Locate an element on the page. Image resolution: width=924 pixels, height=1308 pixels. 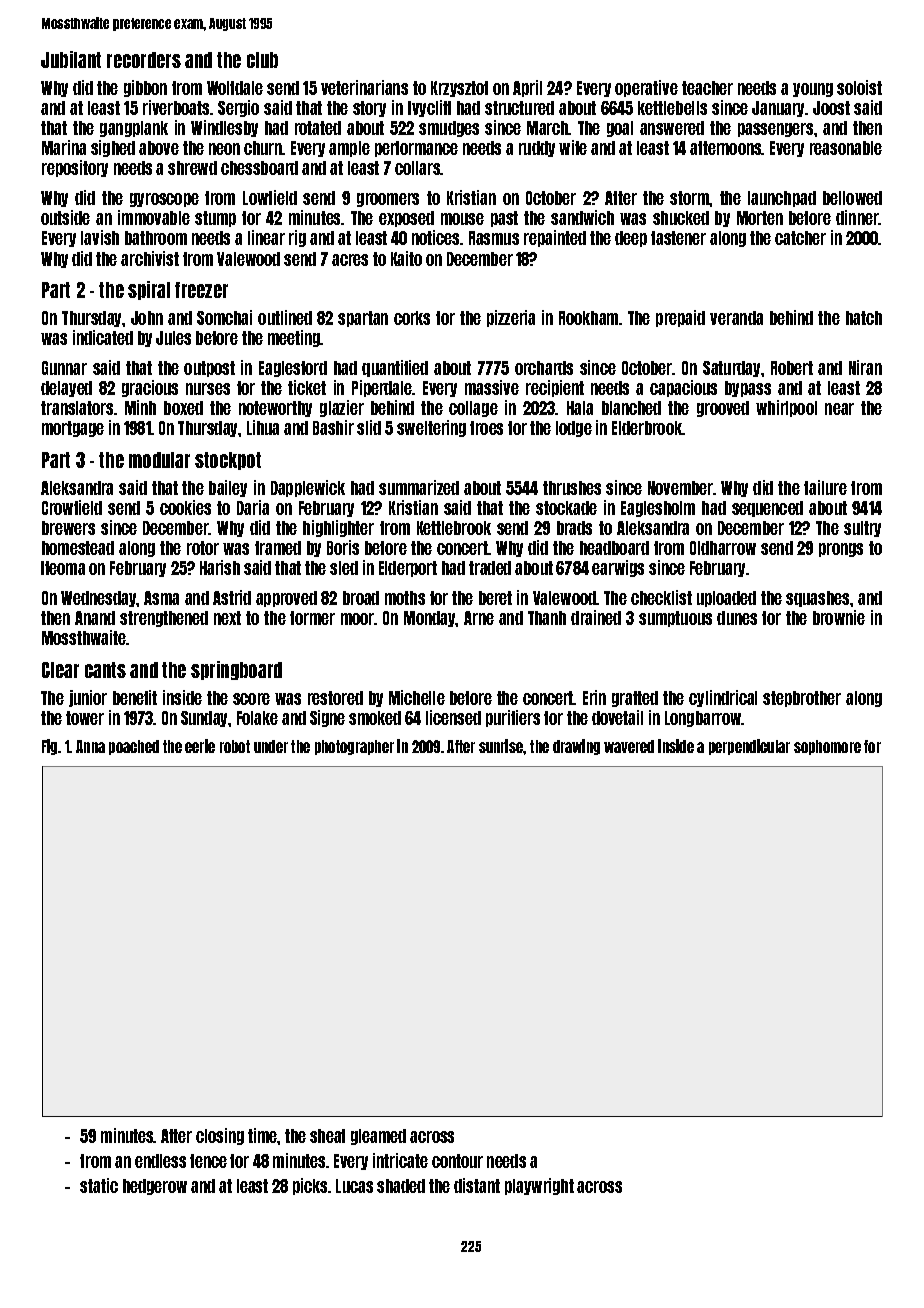
Sergio is located at coordinates (238, 108).
